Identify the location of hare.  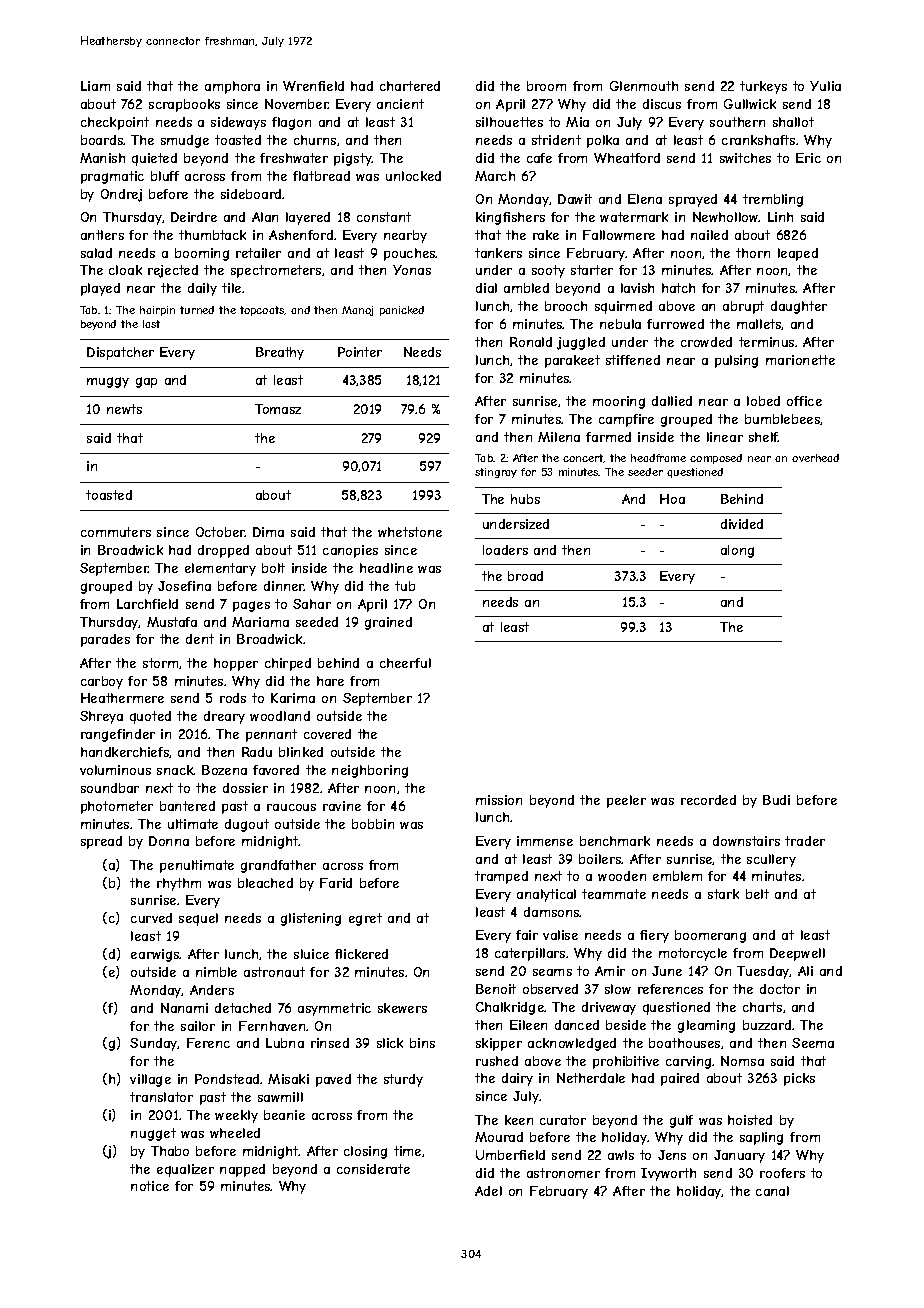
(330, 681).
